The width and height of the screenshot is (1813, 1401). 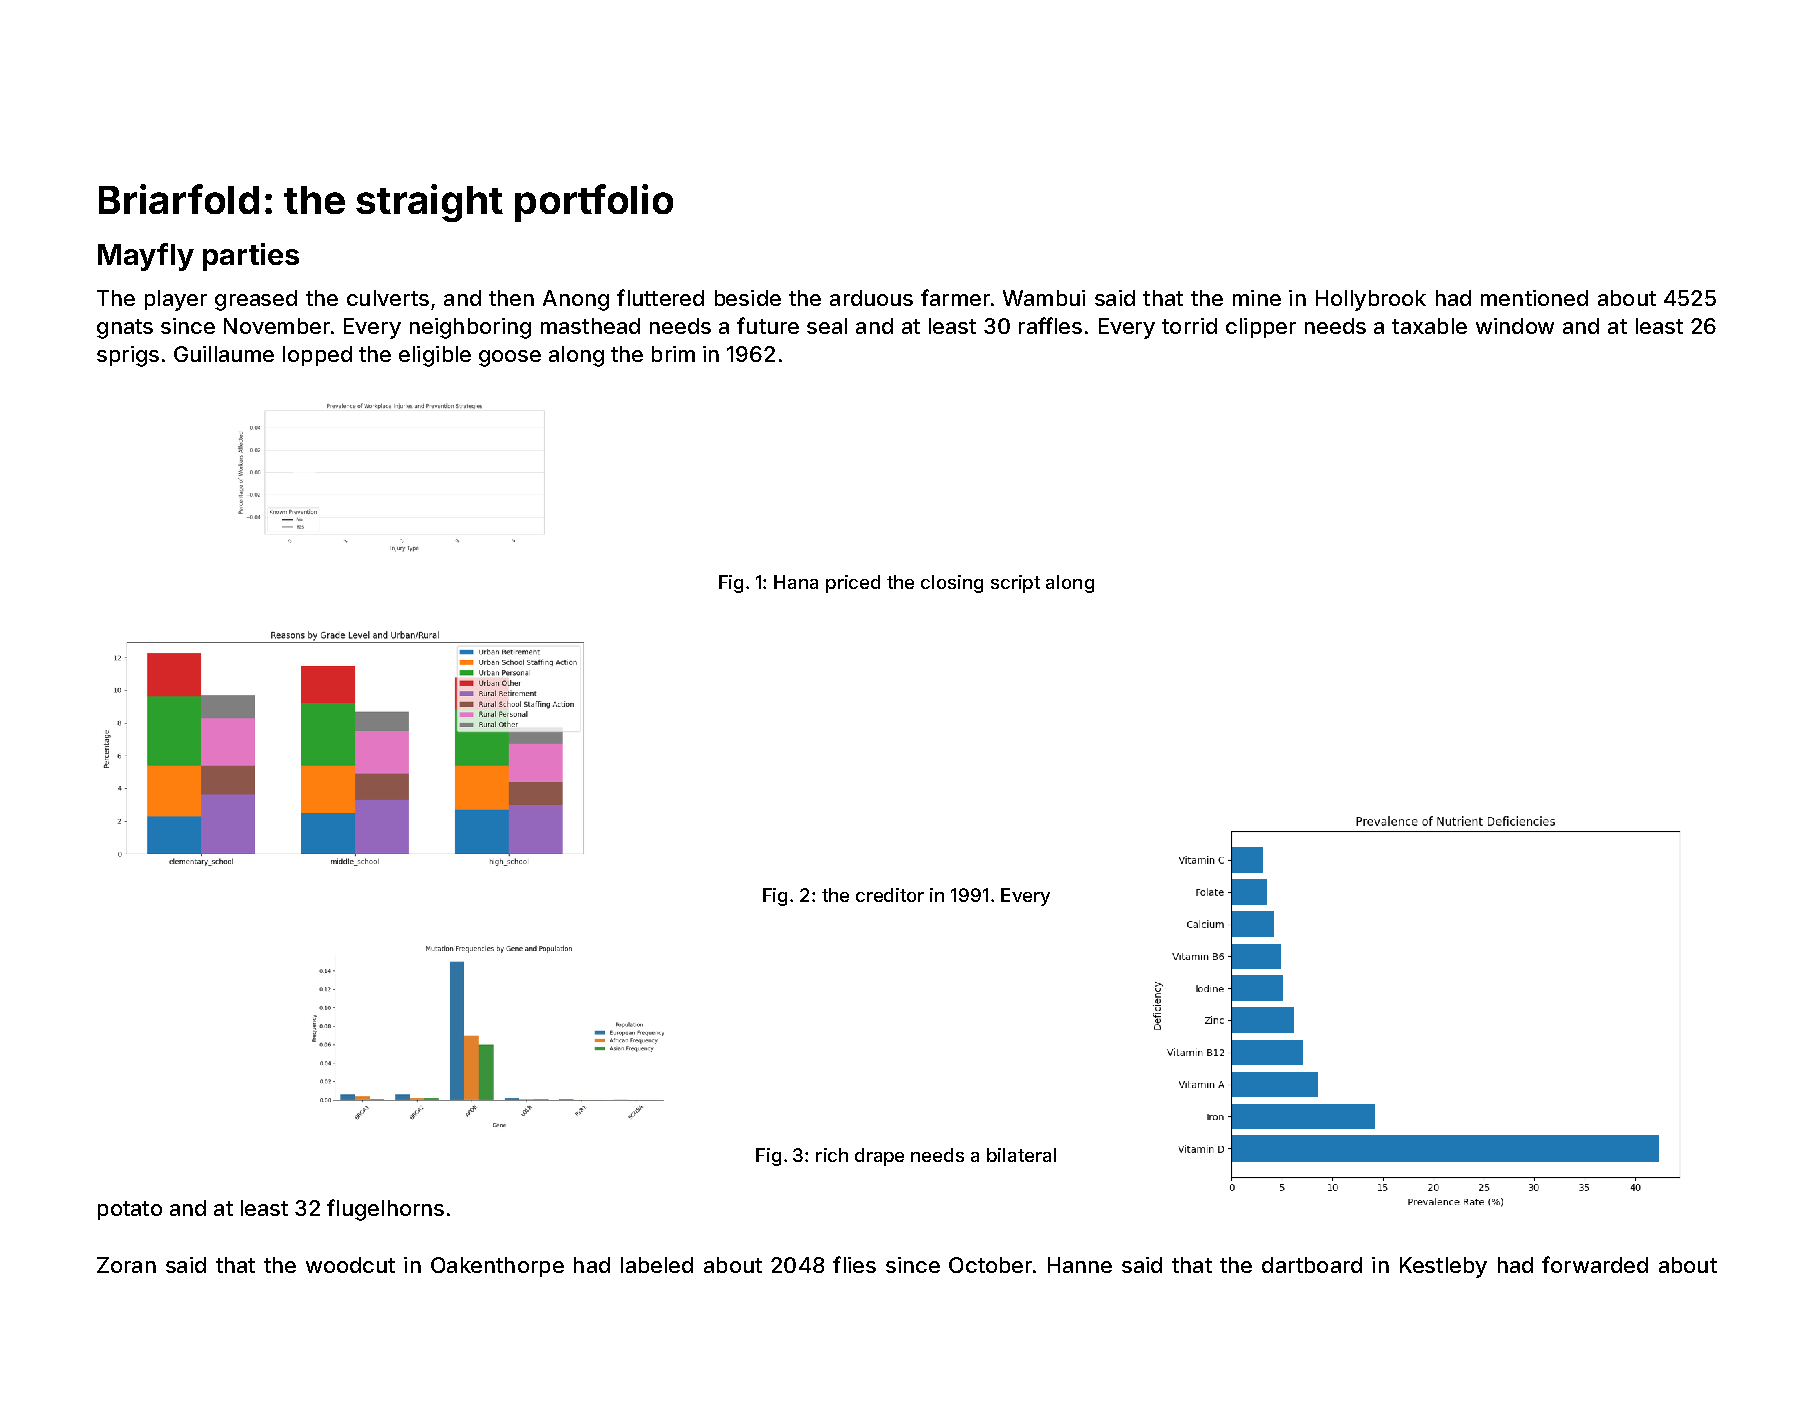 I want to click on script, so click(x=1015, y=584).
